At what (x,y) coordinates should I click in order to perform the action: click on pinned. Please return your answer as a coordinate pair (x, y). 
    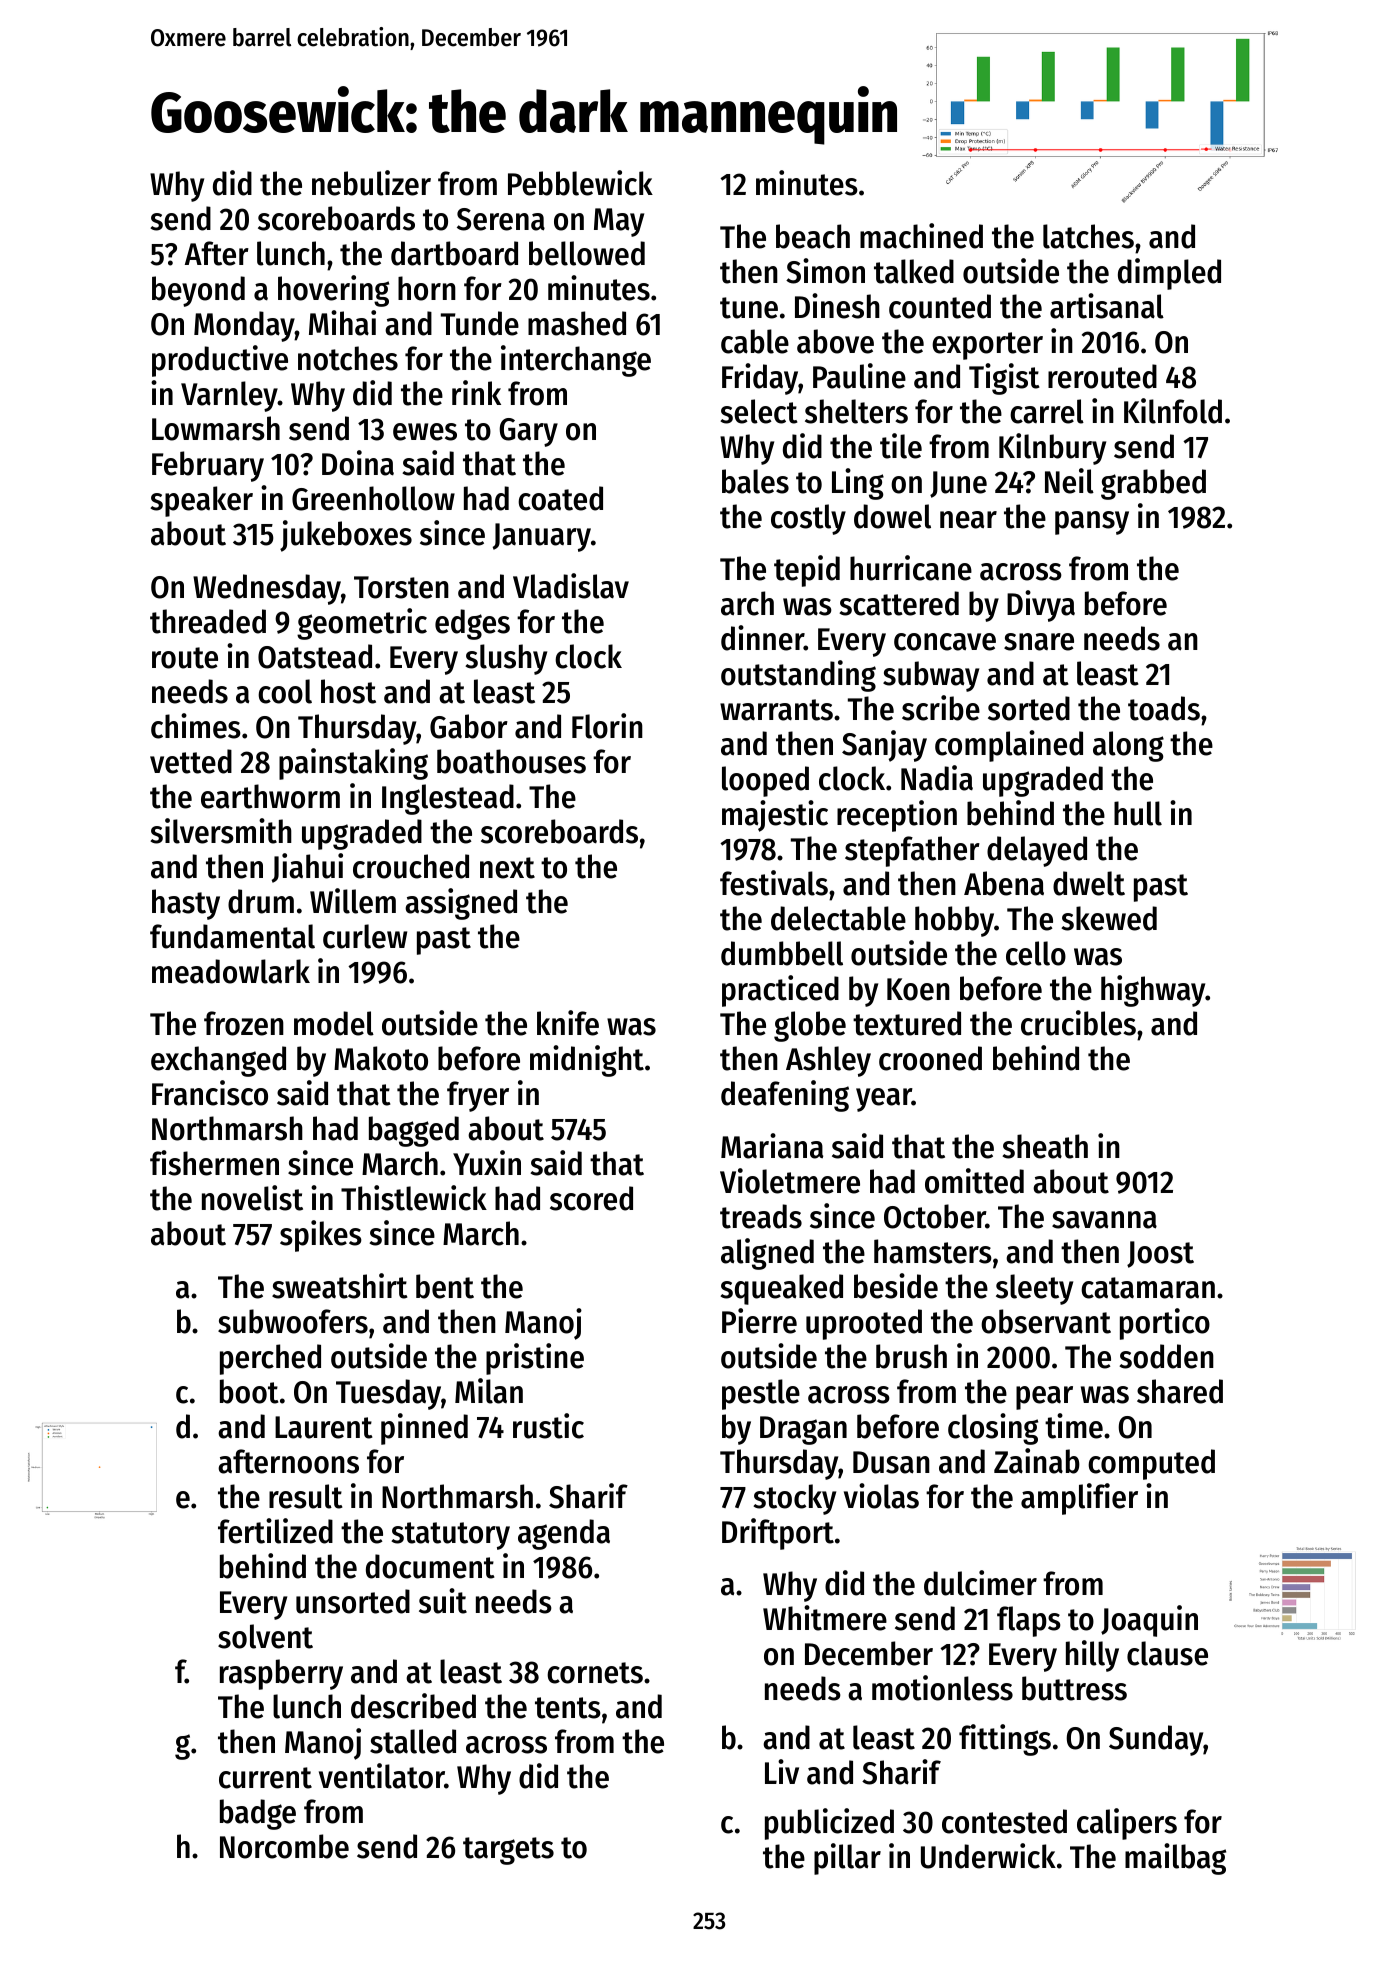
    Looking at the image, I should click on (424, 1429).
